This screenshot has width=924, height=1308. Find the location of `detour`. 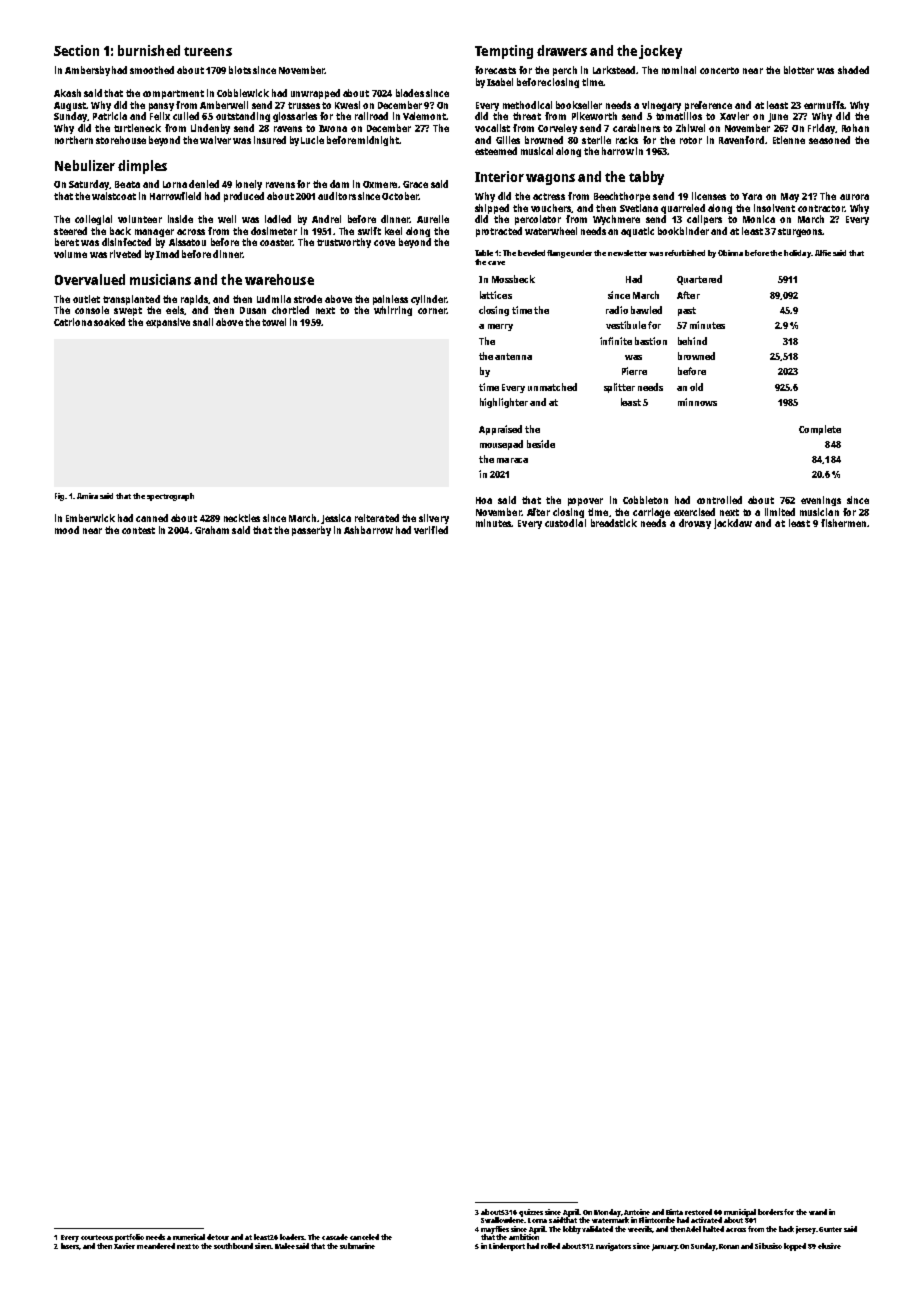

detour is located at coordinates (218, 1237).
